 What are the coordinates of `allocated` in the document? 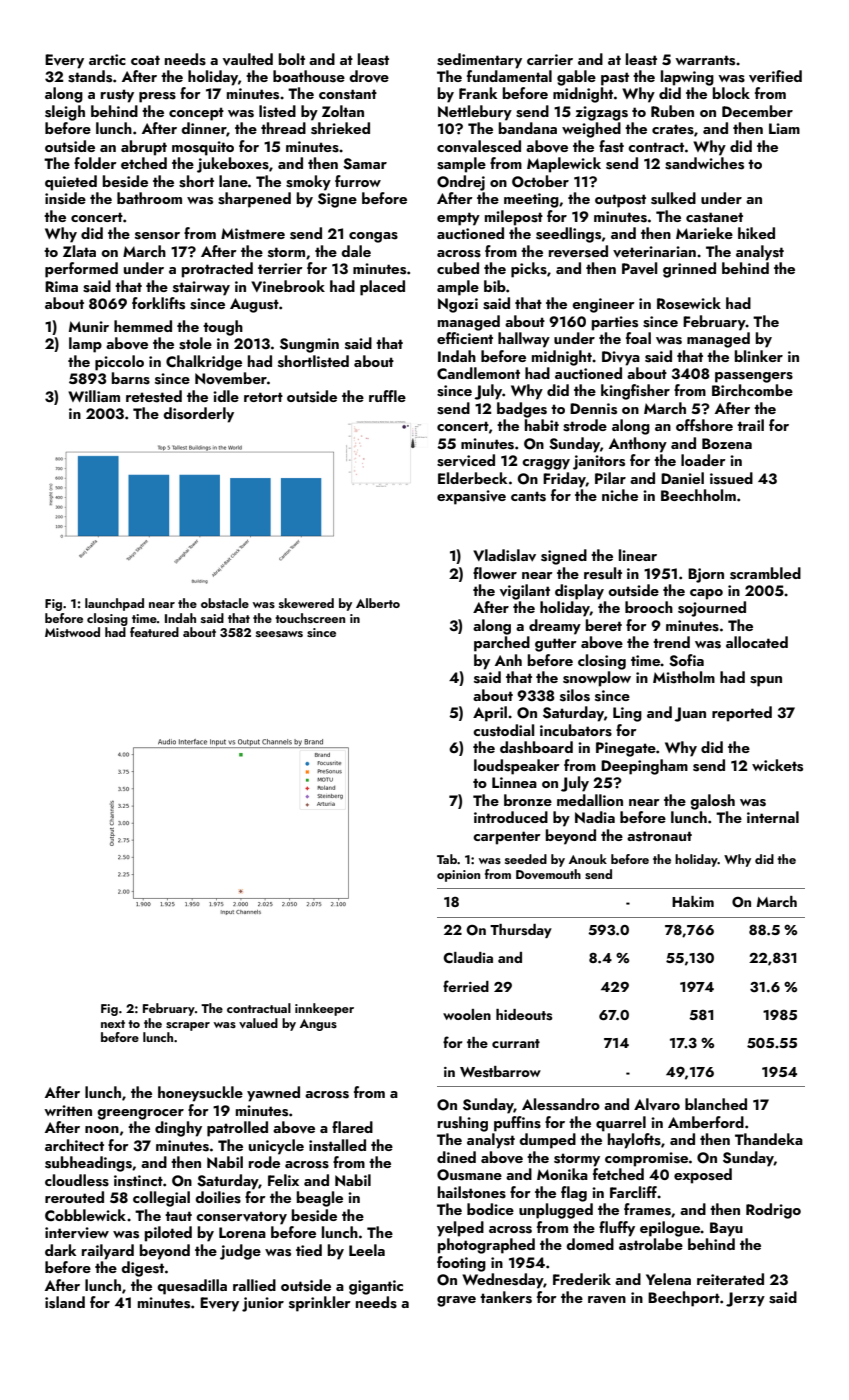 It's located at (757, 642).
